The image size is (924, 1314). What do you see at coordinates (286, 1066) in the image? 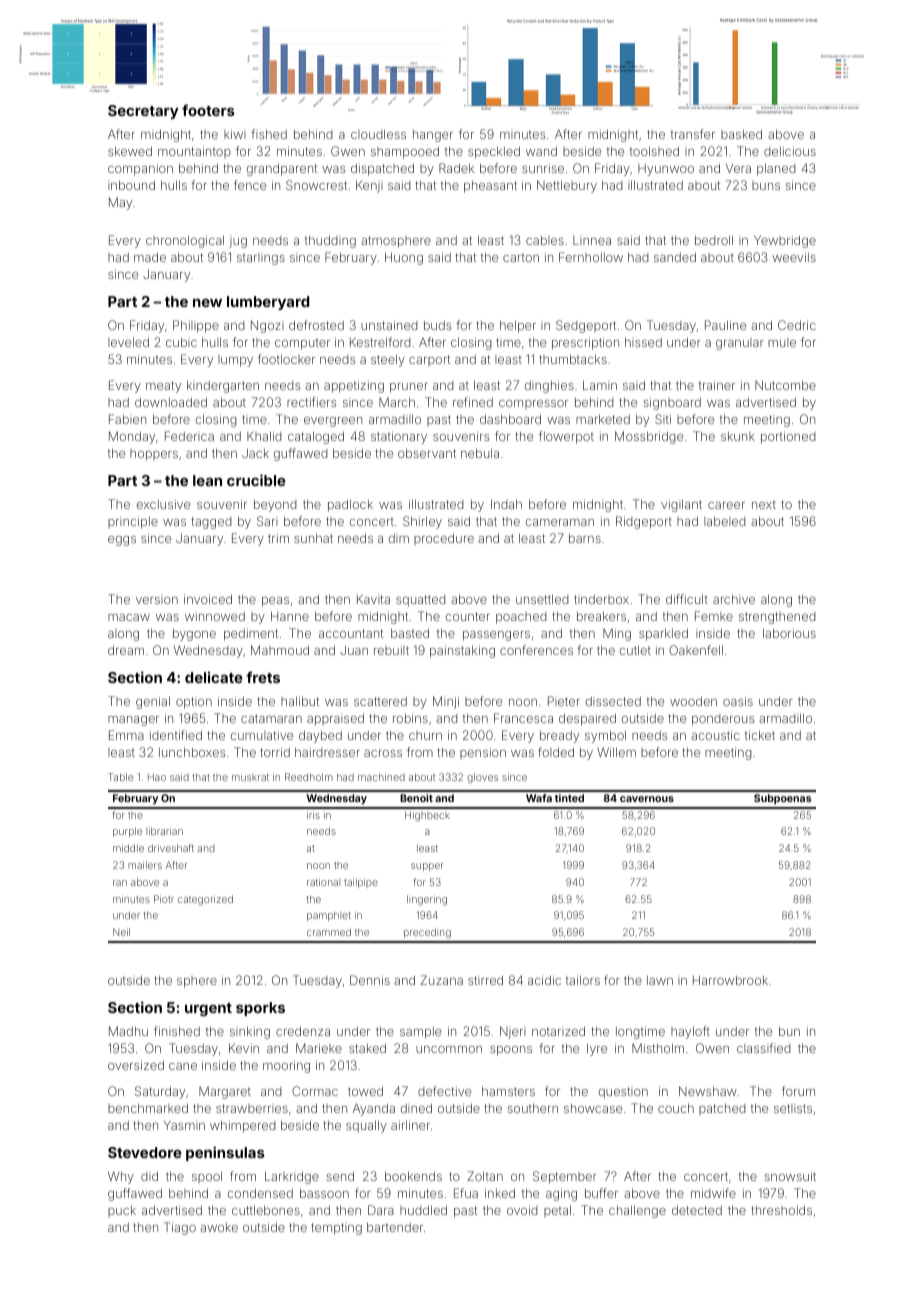
I see `mooring` at bounding box center [286, 1066].
